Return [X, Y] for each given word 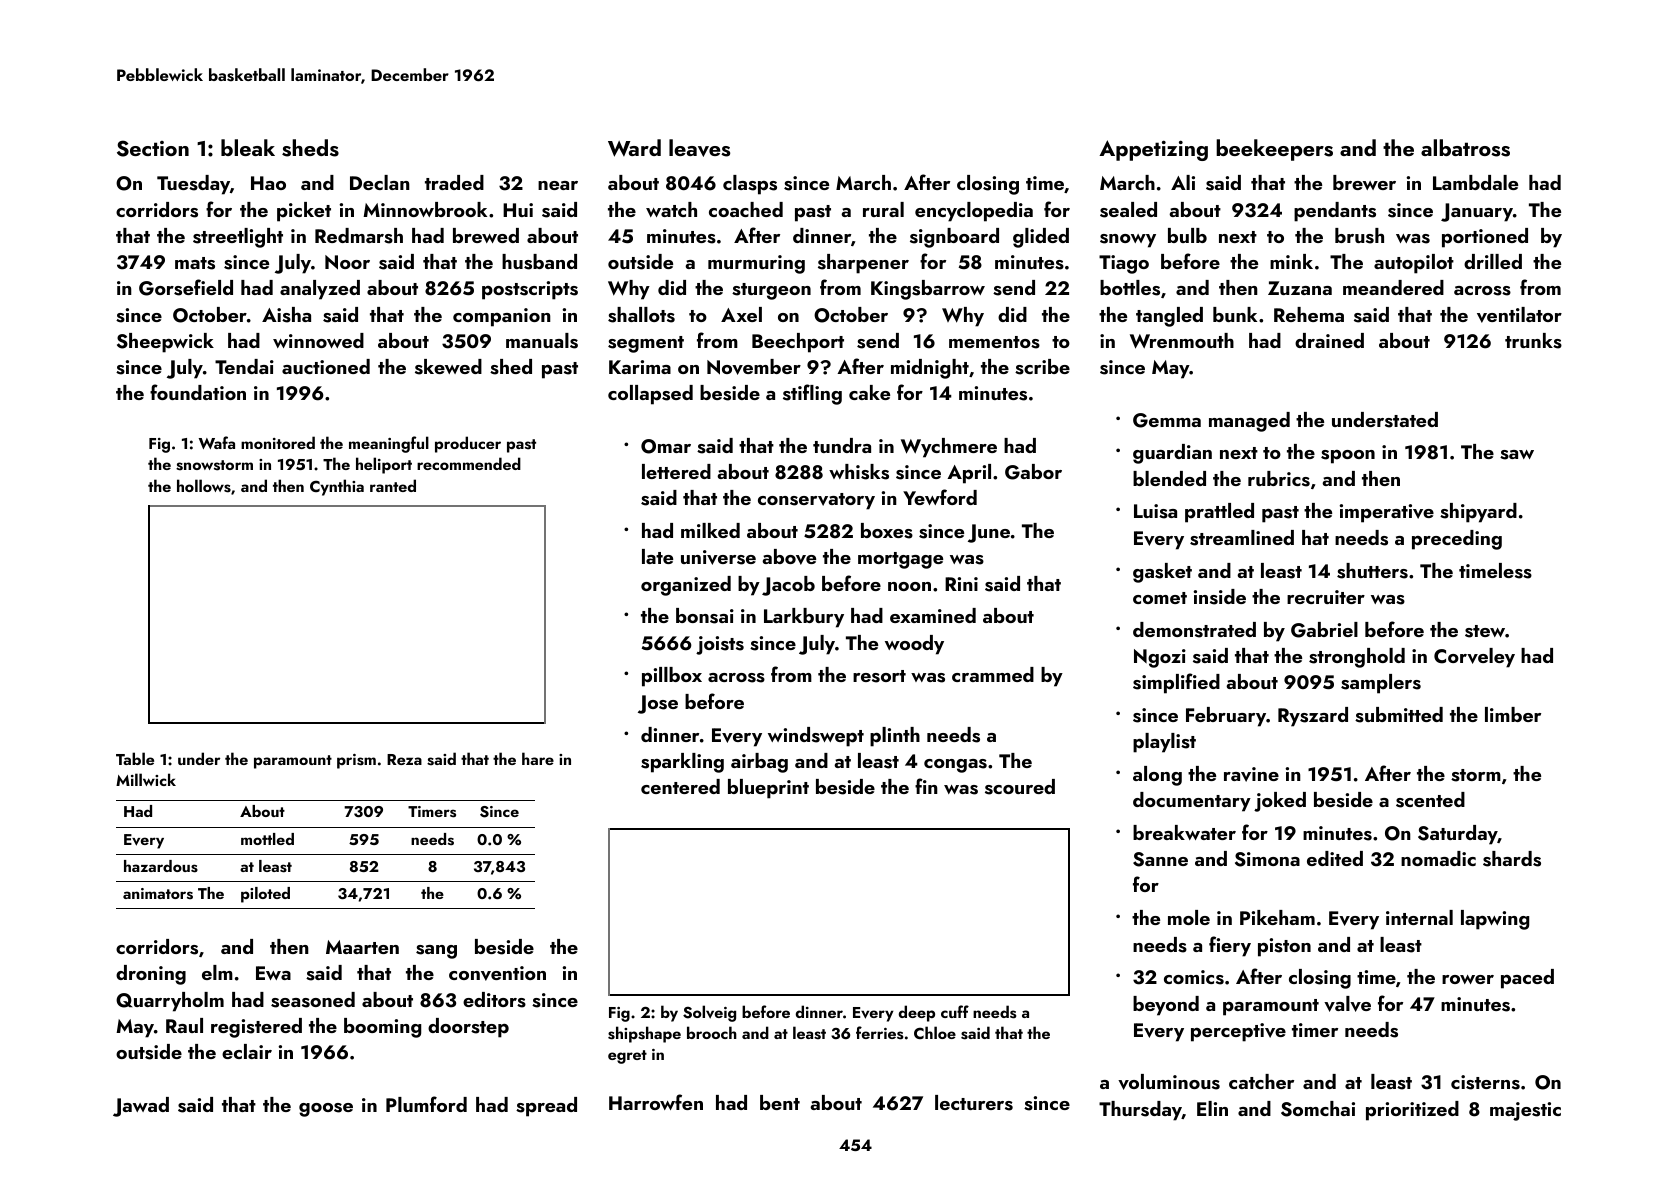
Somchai [1318, 1109]
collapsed [650, 395]
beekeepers [1274, 150]
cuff [955, 1011]
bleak [248, 147]
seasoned [313, 1000]
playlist [1164, 743]
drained [1329, 340]
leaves [699, 148]
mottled [267, 839]
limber [1513, 714]
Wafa [217, 442]
